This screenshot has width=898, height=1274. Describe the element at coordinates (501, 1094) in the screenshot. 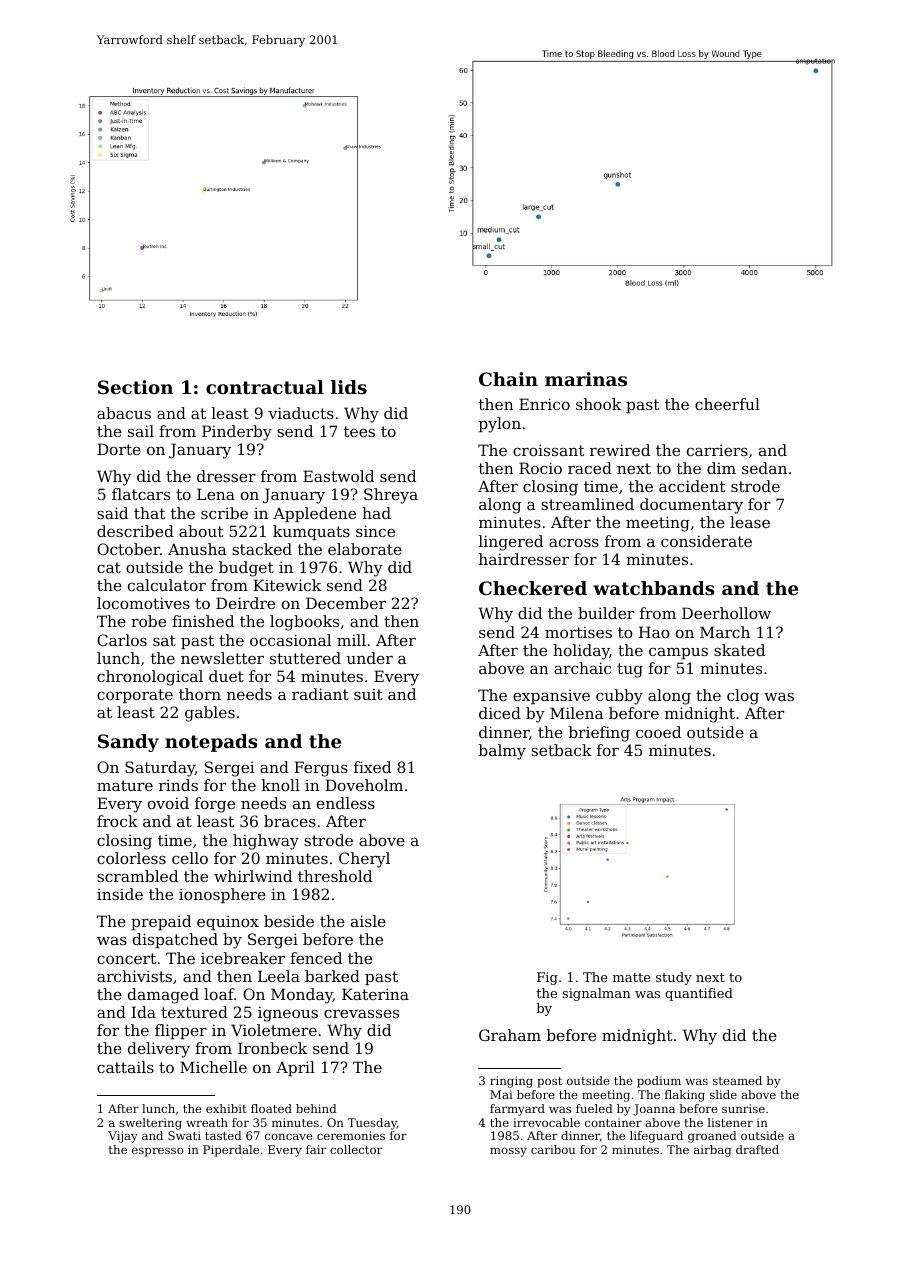

I see `Mai` at that location.
